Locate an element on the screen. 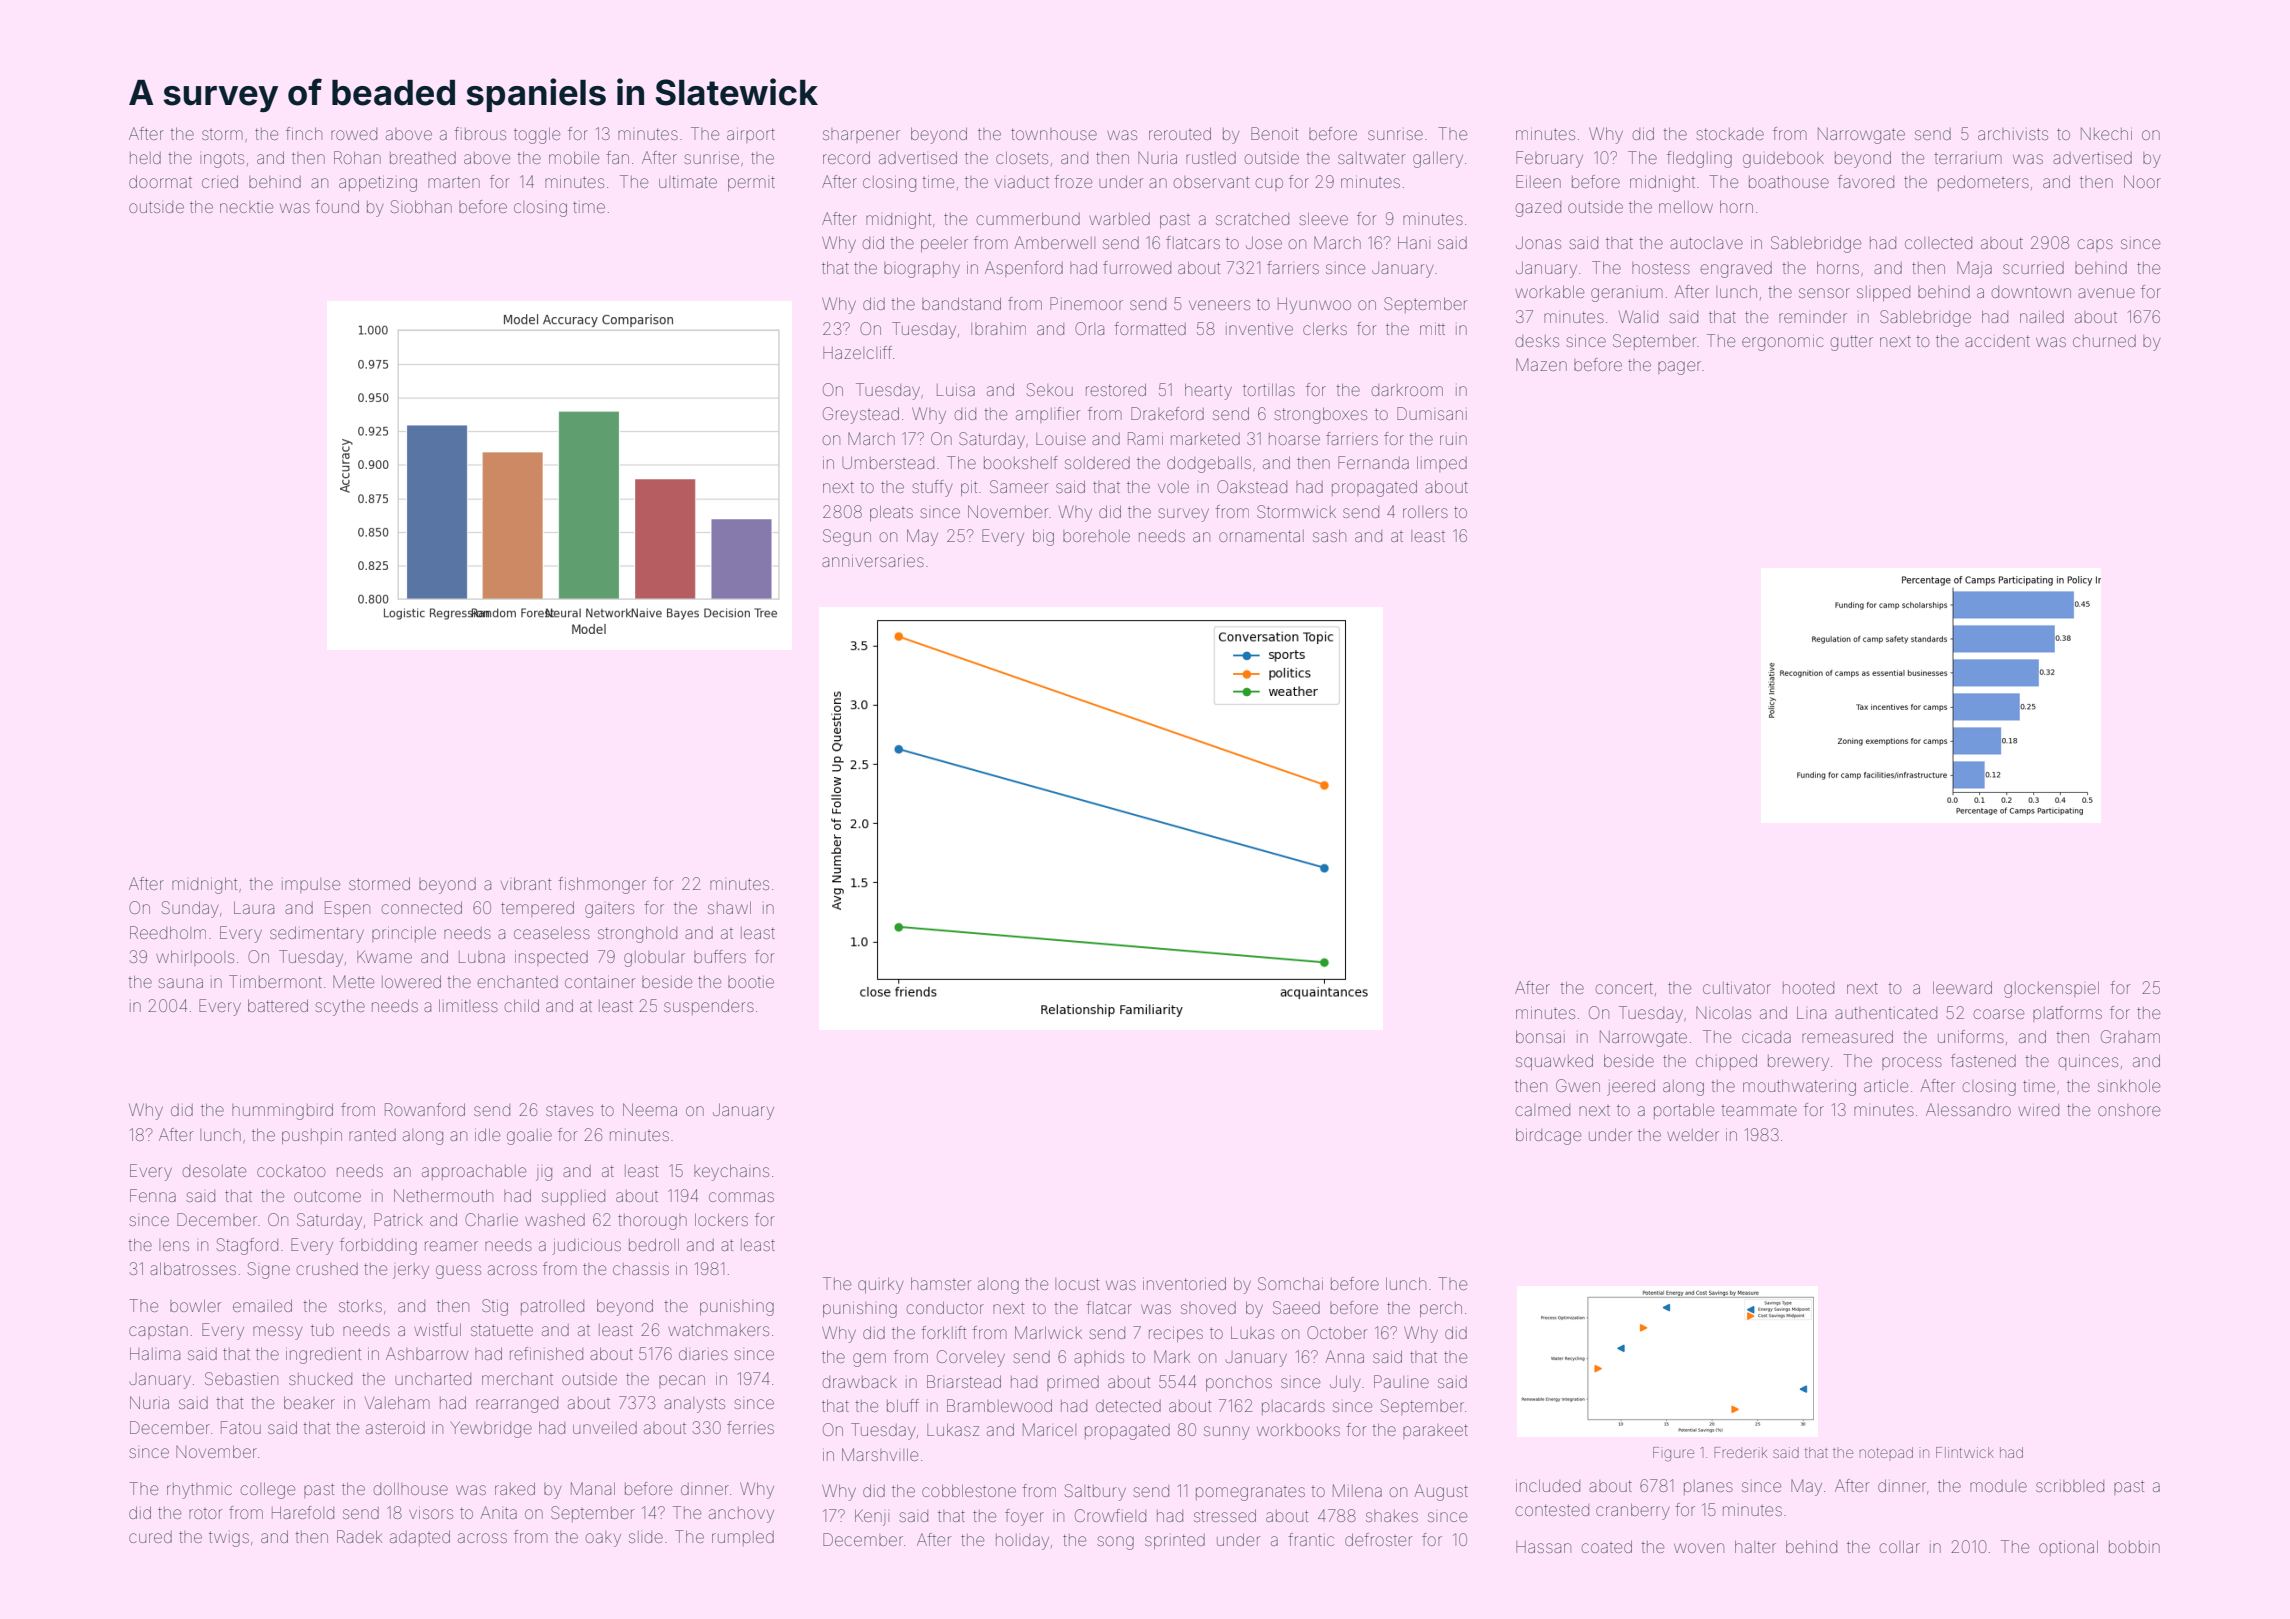 The image size is (2290, 1619). engraved is located at coordinates (1736, 270).
